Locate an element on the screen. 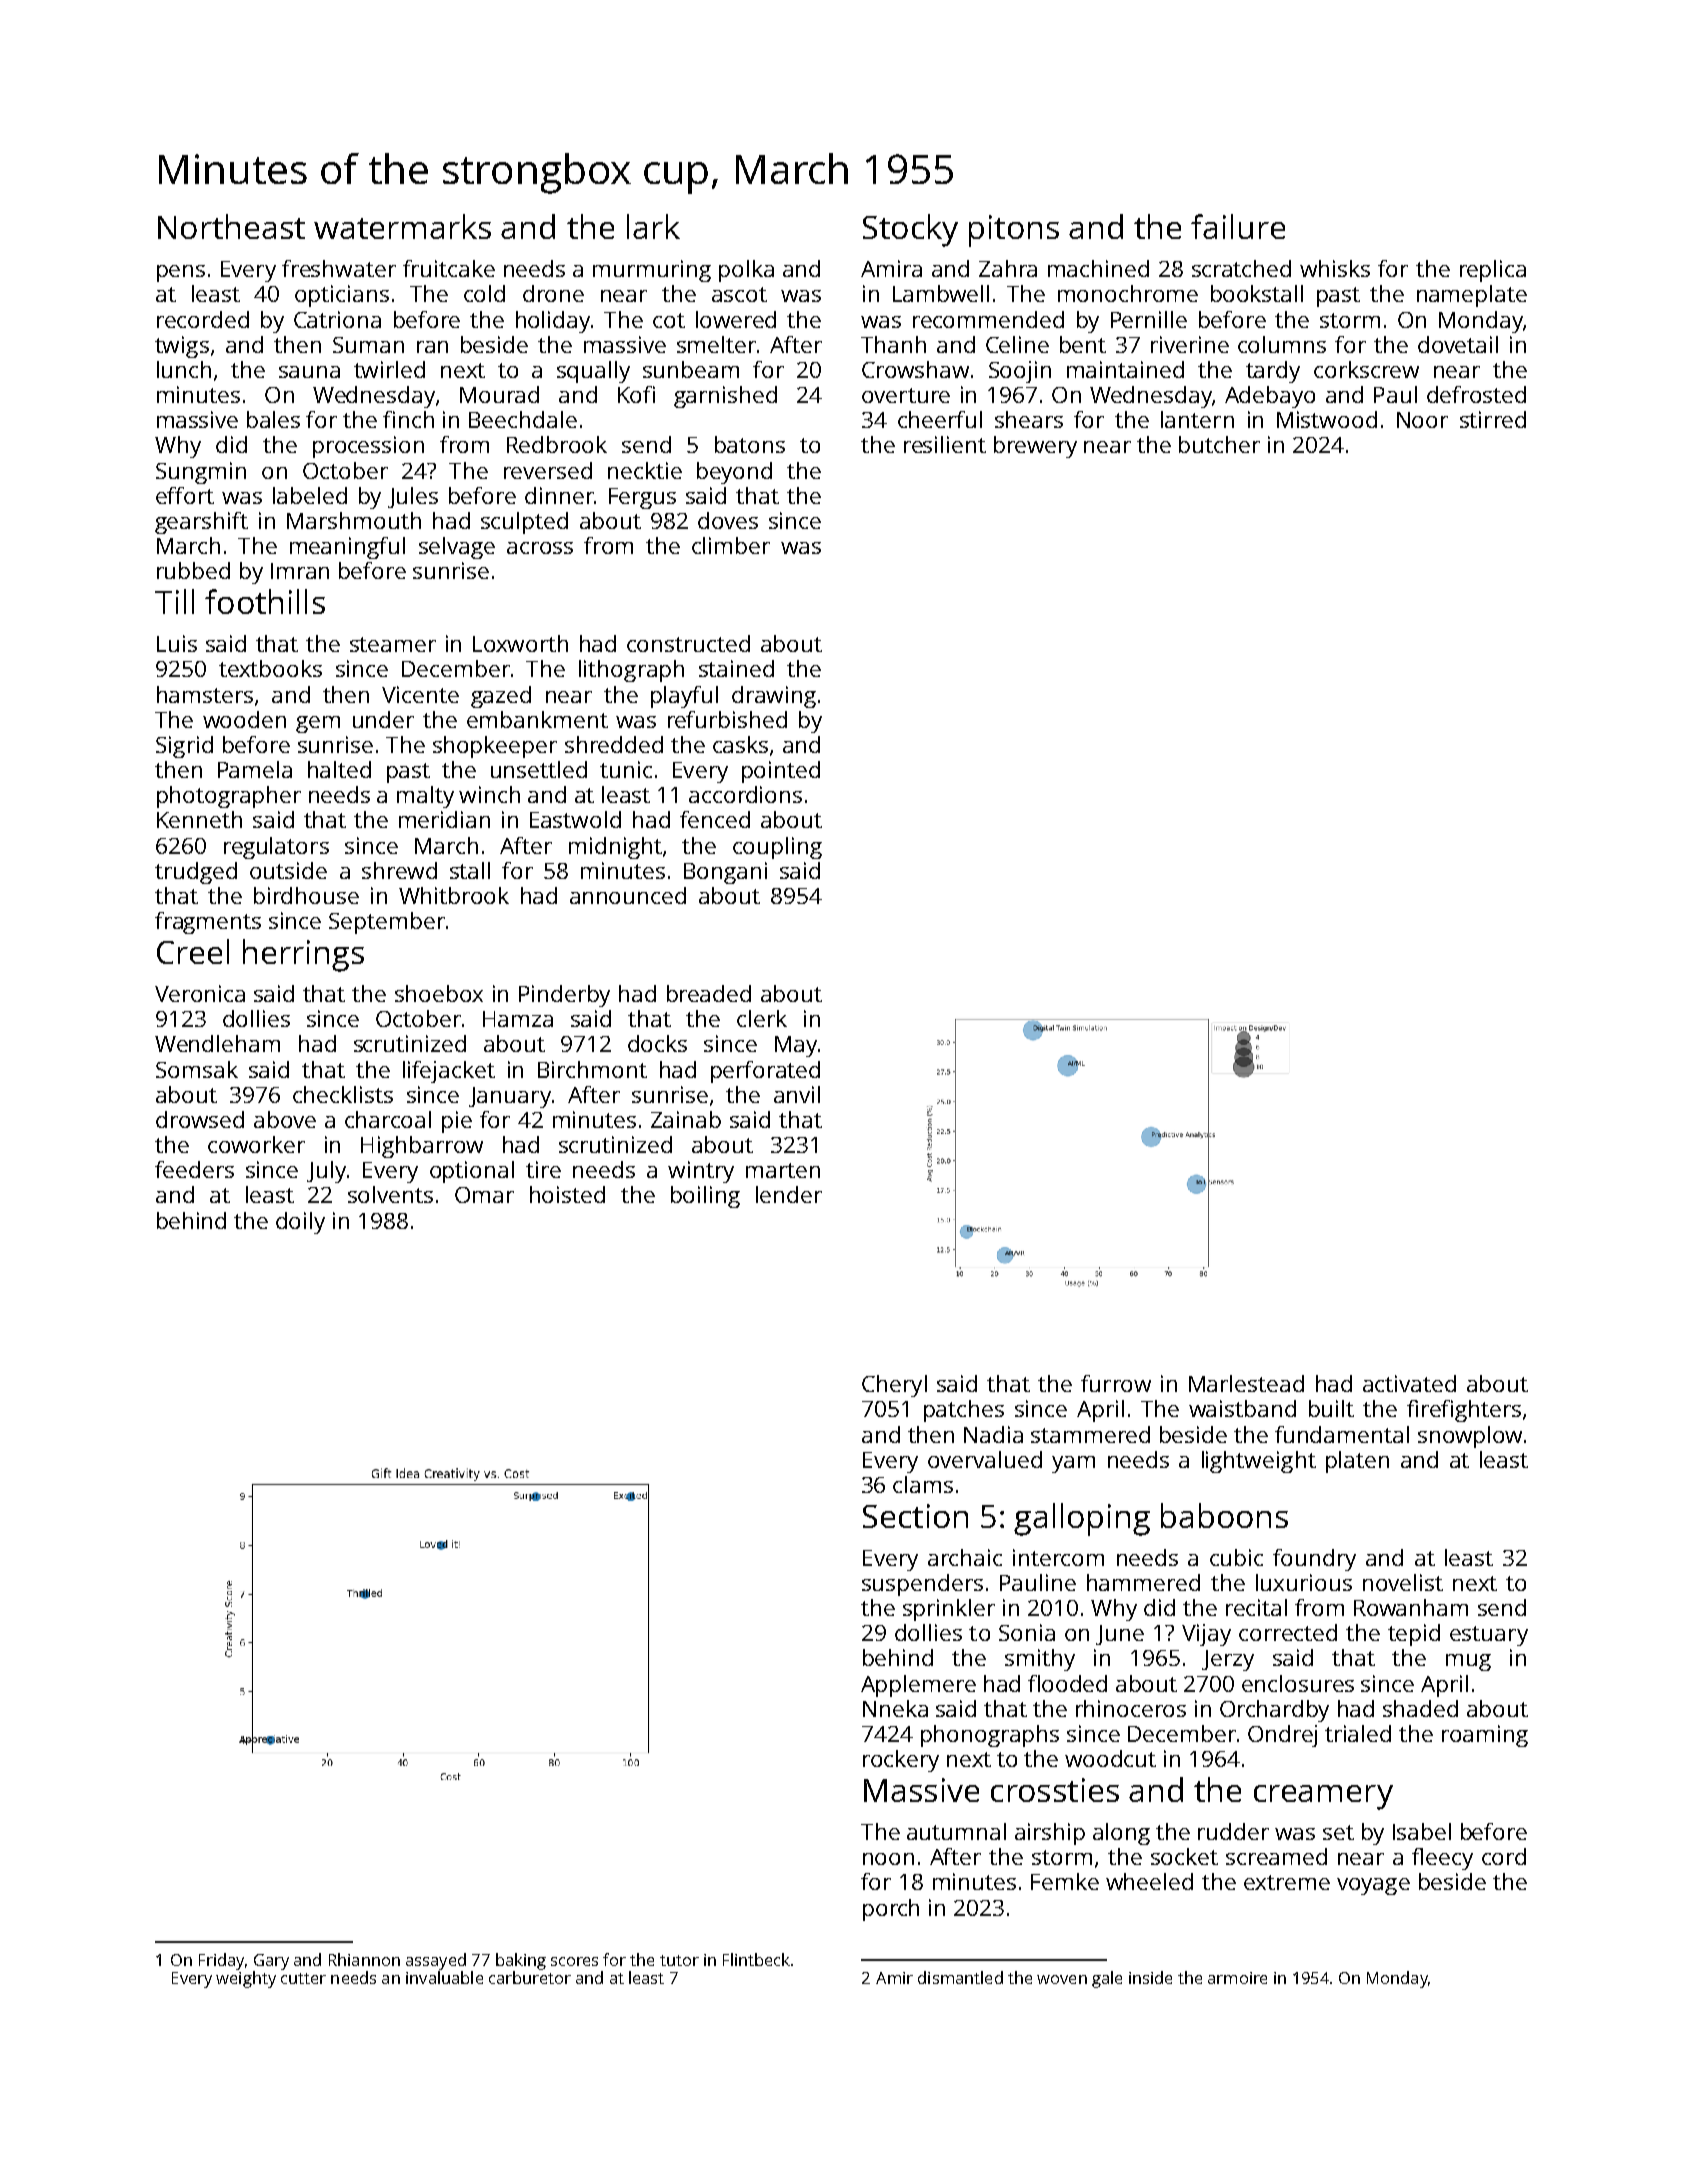  butcher is located at coordinates (1219, 444).
